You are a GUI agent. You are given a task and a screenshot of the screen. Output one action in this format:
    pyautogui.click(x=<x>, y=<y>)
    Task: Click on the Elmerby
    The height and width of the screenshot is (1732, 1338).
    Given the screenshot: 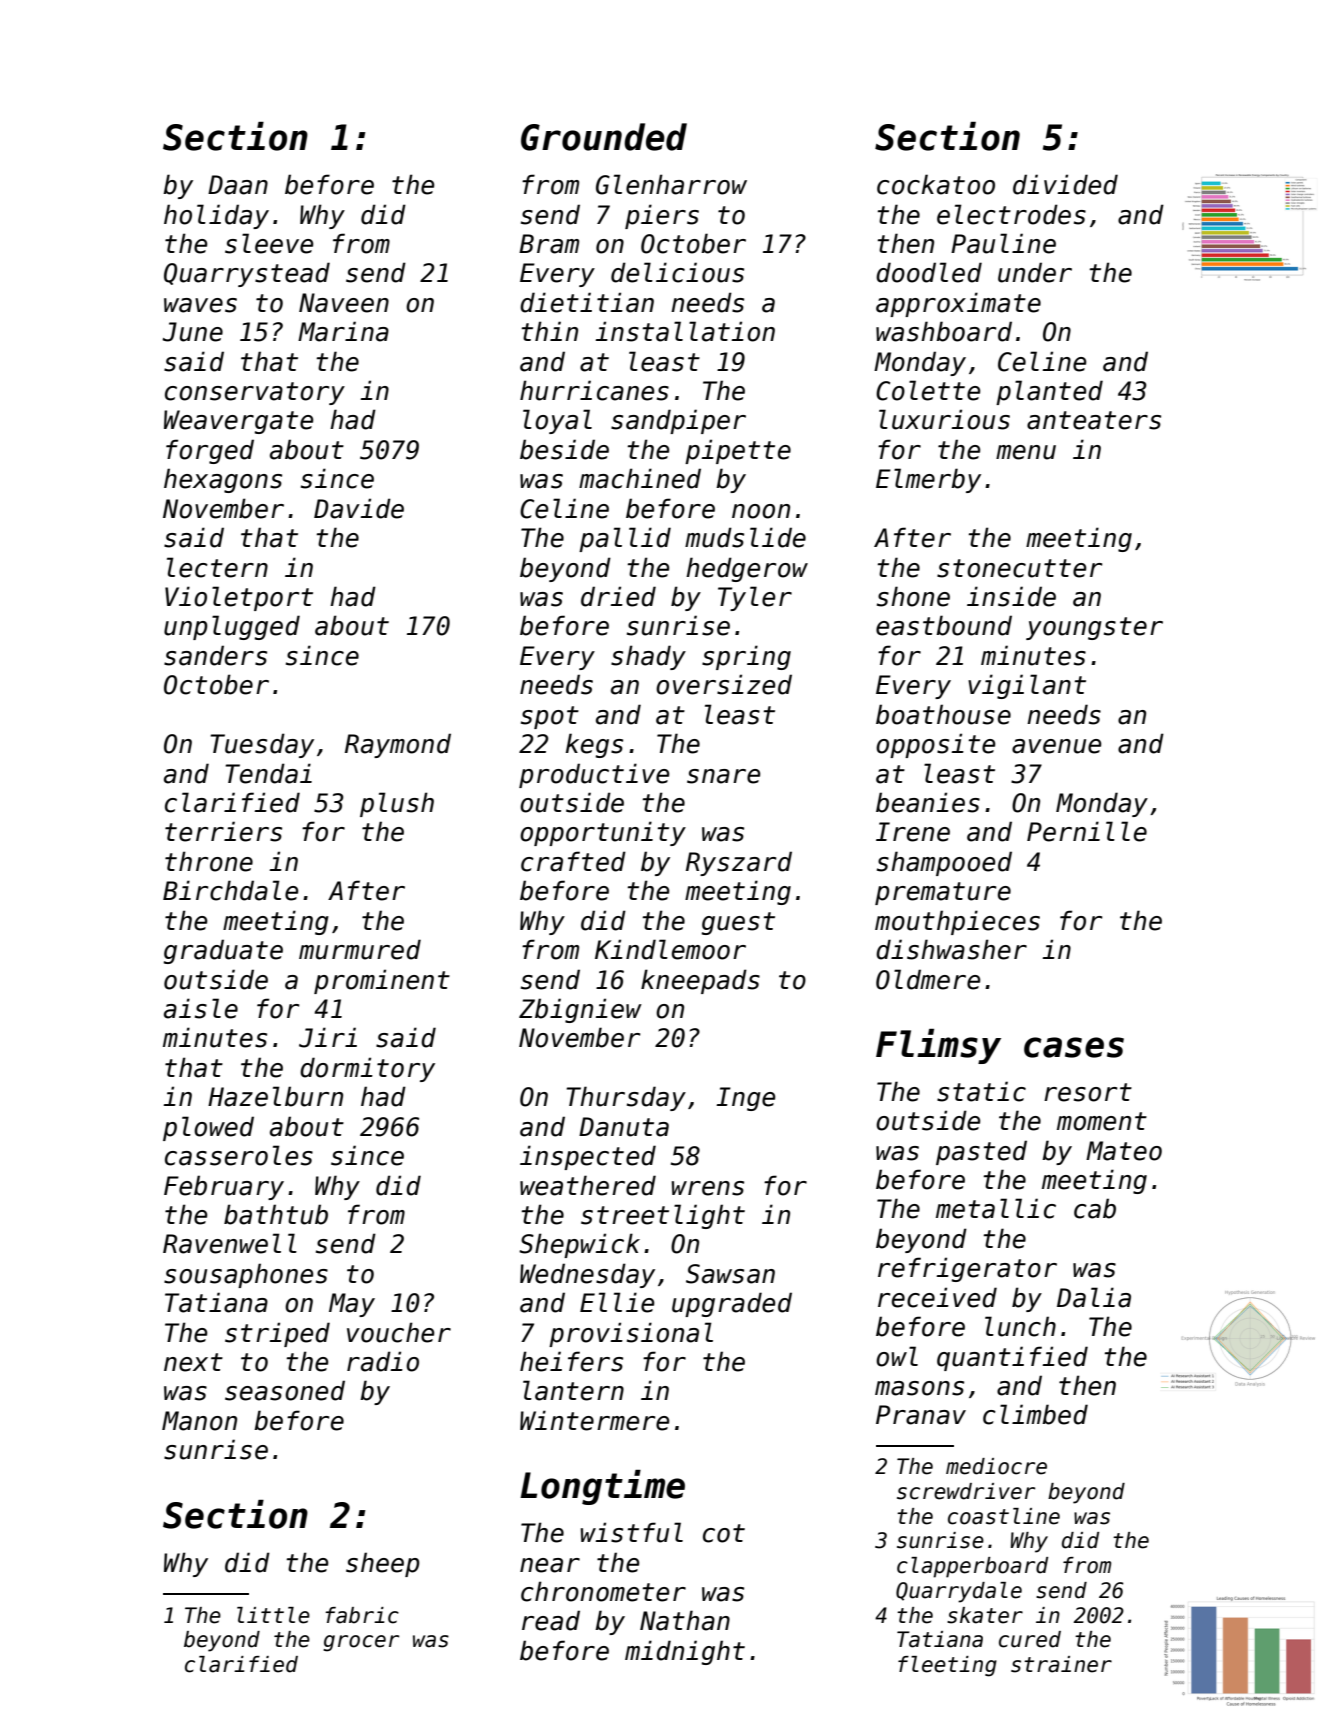 What is the action you would take?
    pyautogui.click(x=928, y=480)
